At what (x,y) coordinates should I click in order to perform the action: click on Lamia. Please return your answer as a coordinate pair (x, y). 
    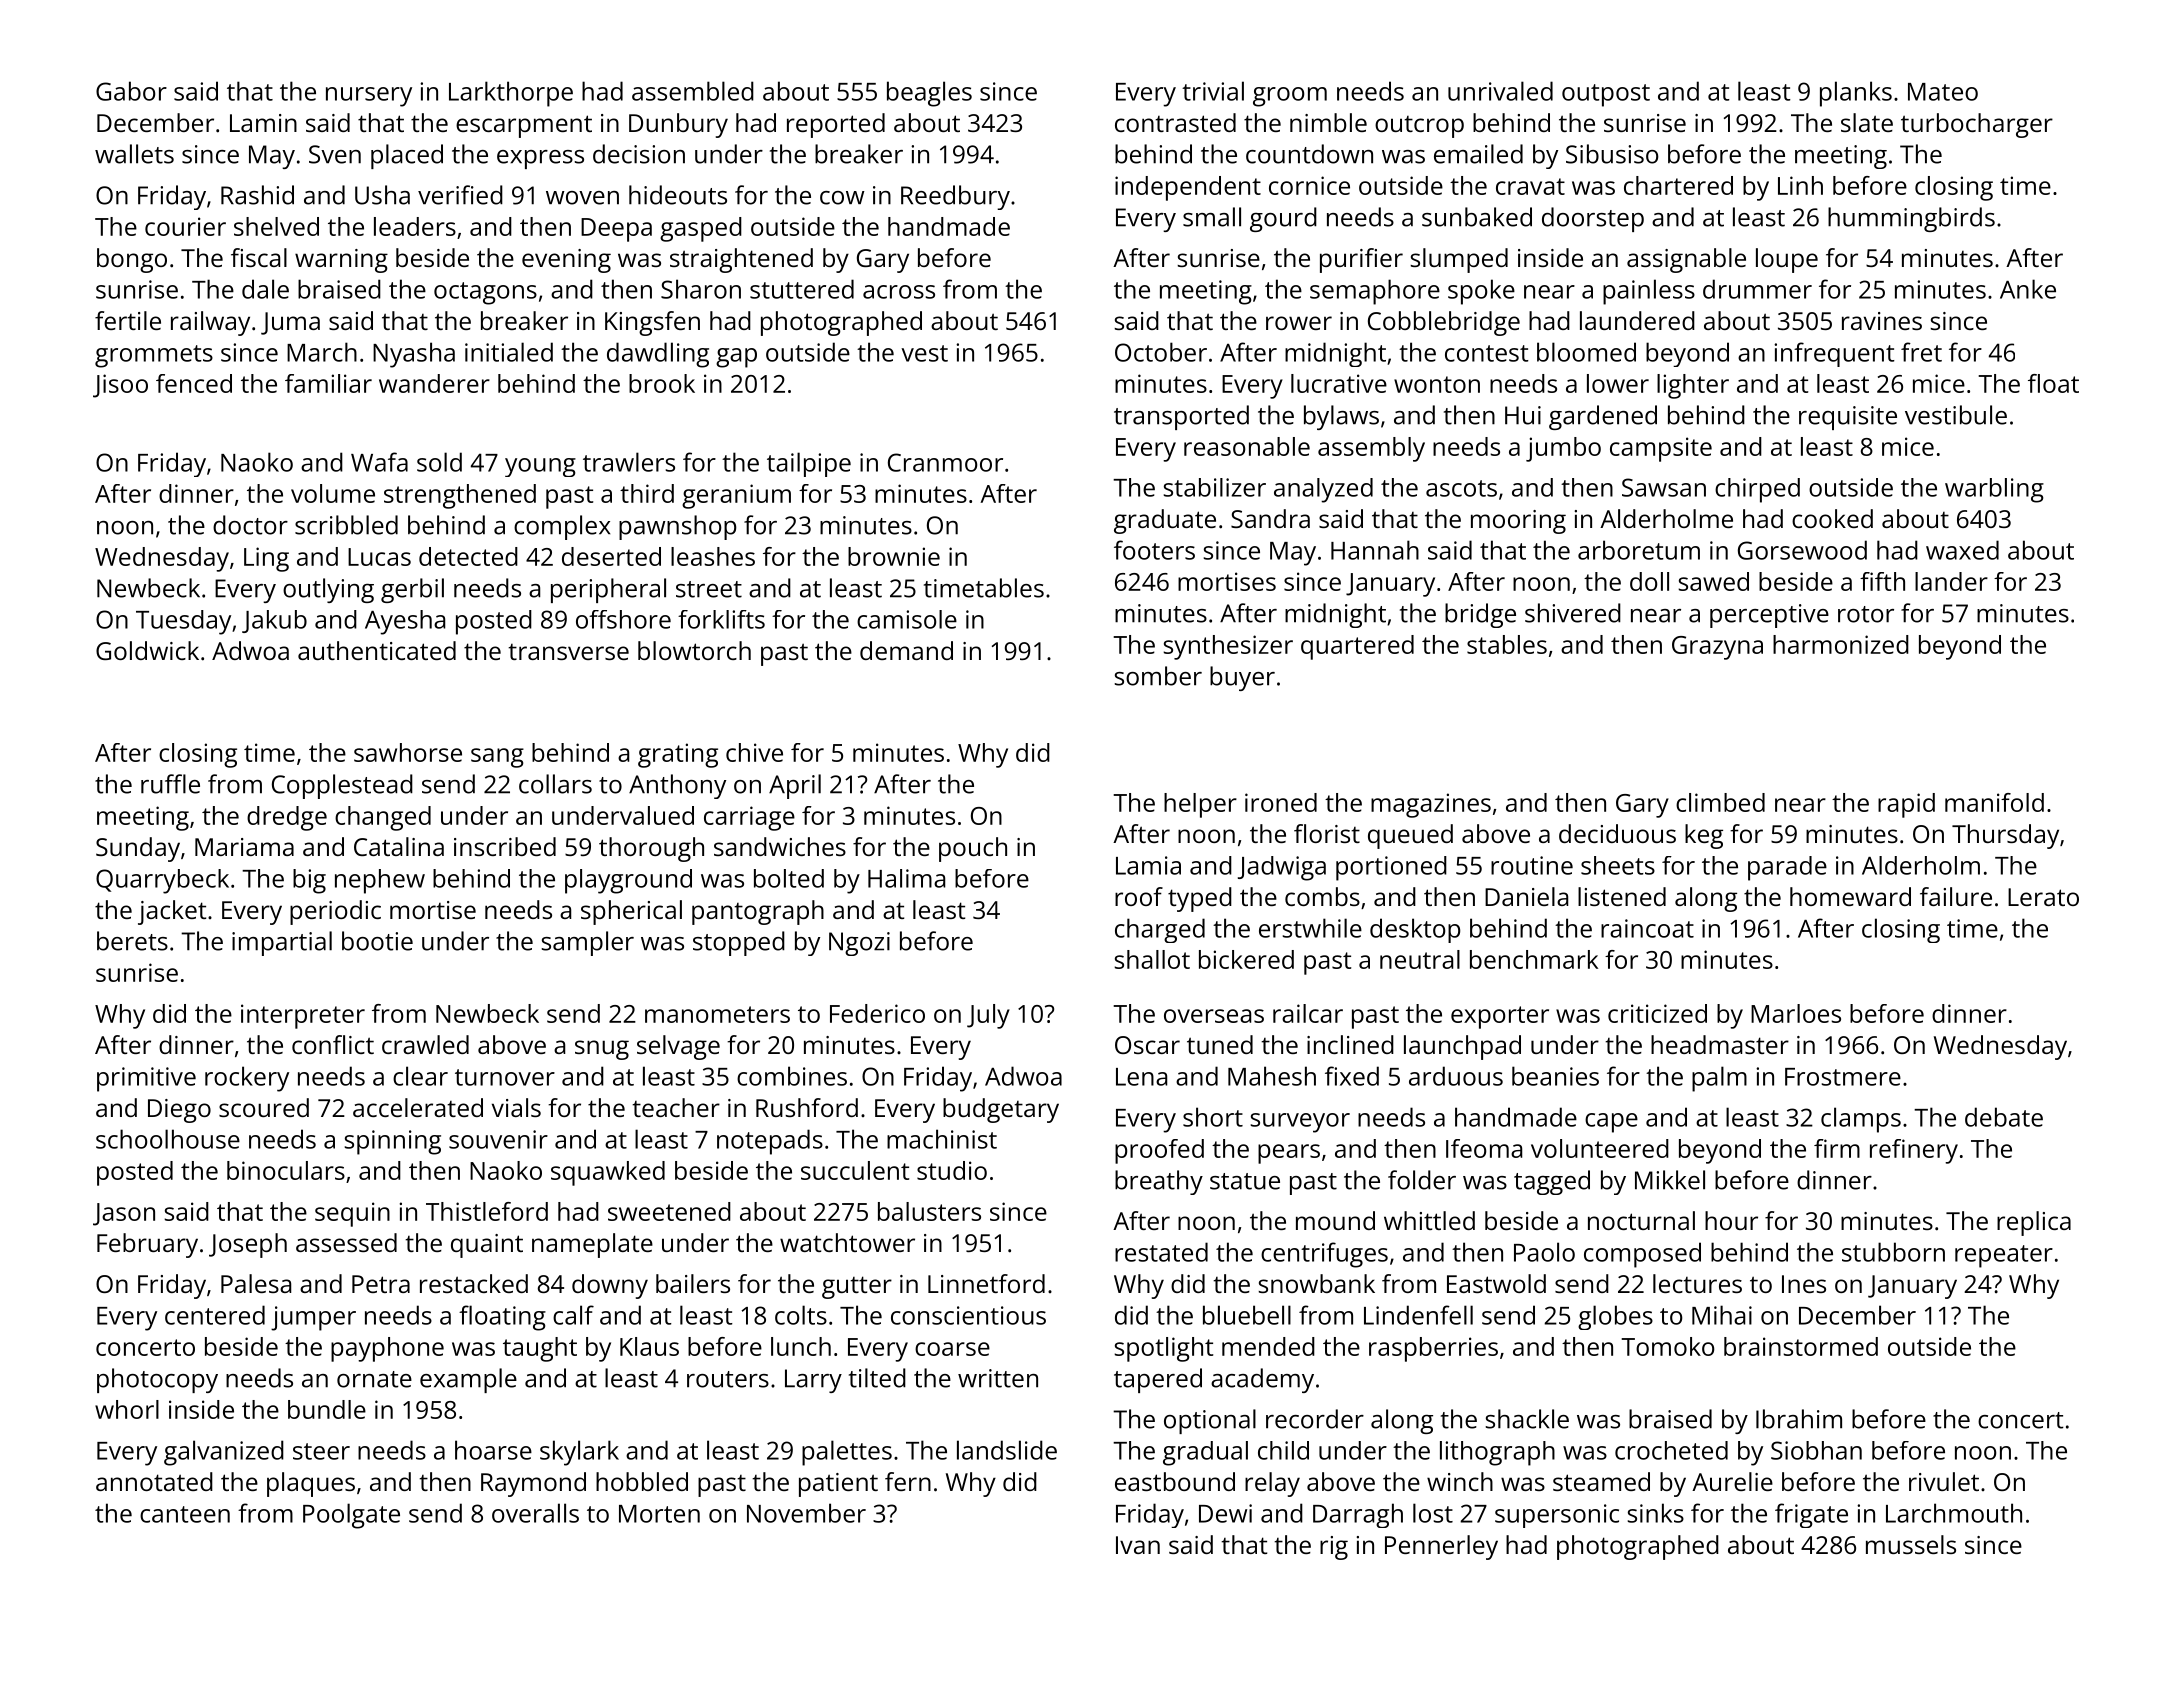
    Looking at the image, I should click on (1148, 865).
